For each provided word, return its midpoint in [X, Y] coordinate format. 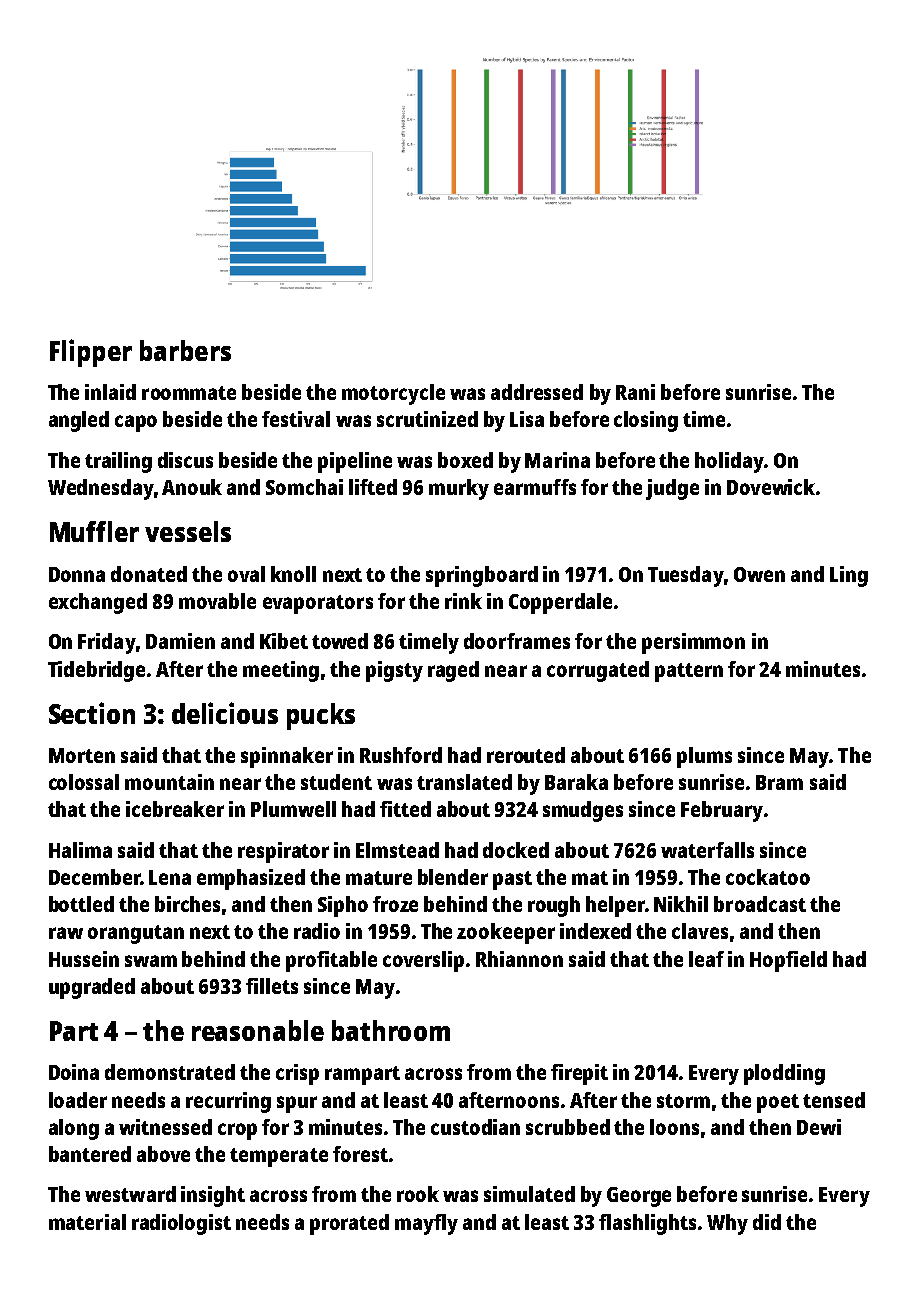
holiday [729, 462]
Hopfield [788, 961]
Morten [82, 755]
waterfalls [707, 850]
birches [187, 904]
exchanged [98, 603]
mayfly [426, 1224]
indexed [595, 931]
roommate [189, 393]
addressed [537, 392]
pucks [321, 716]
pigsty [394, 671]
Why [727, 1224]
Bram [779, 782]
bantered [90, 1154]
